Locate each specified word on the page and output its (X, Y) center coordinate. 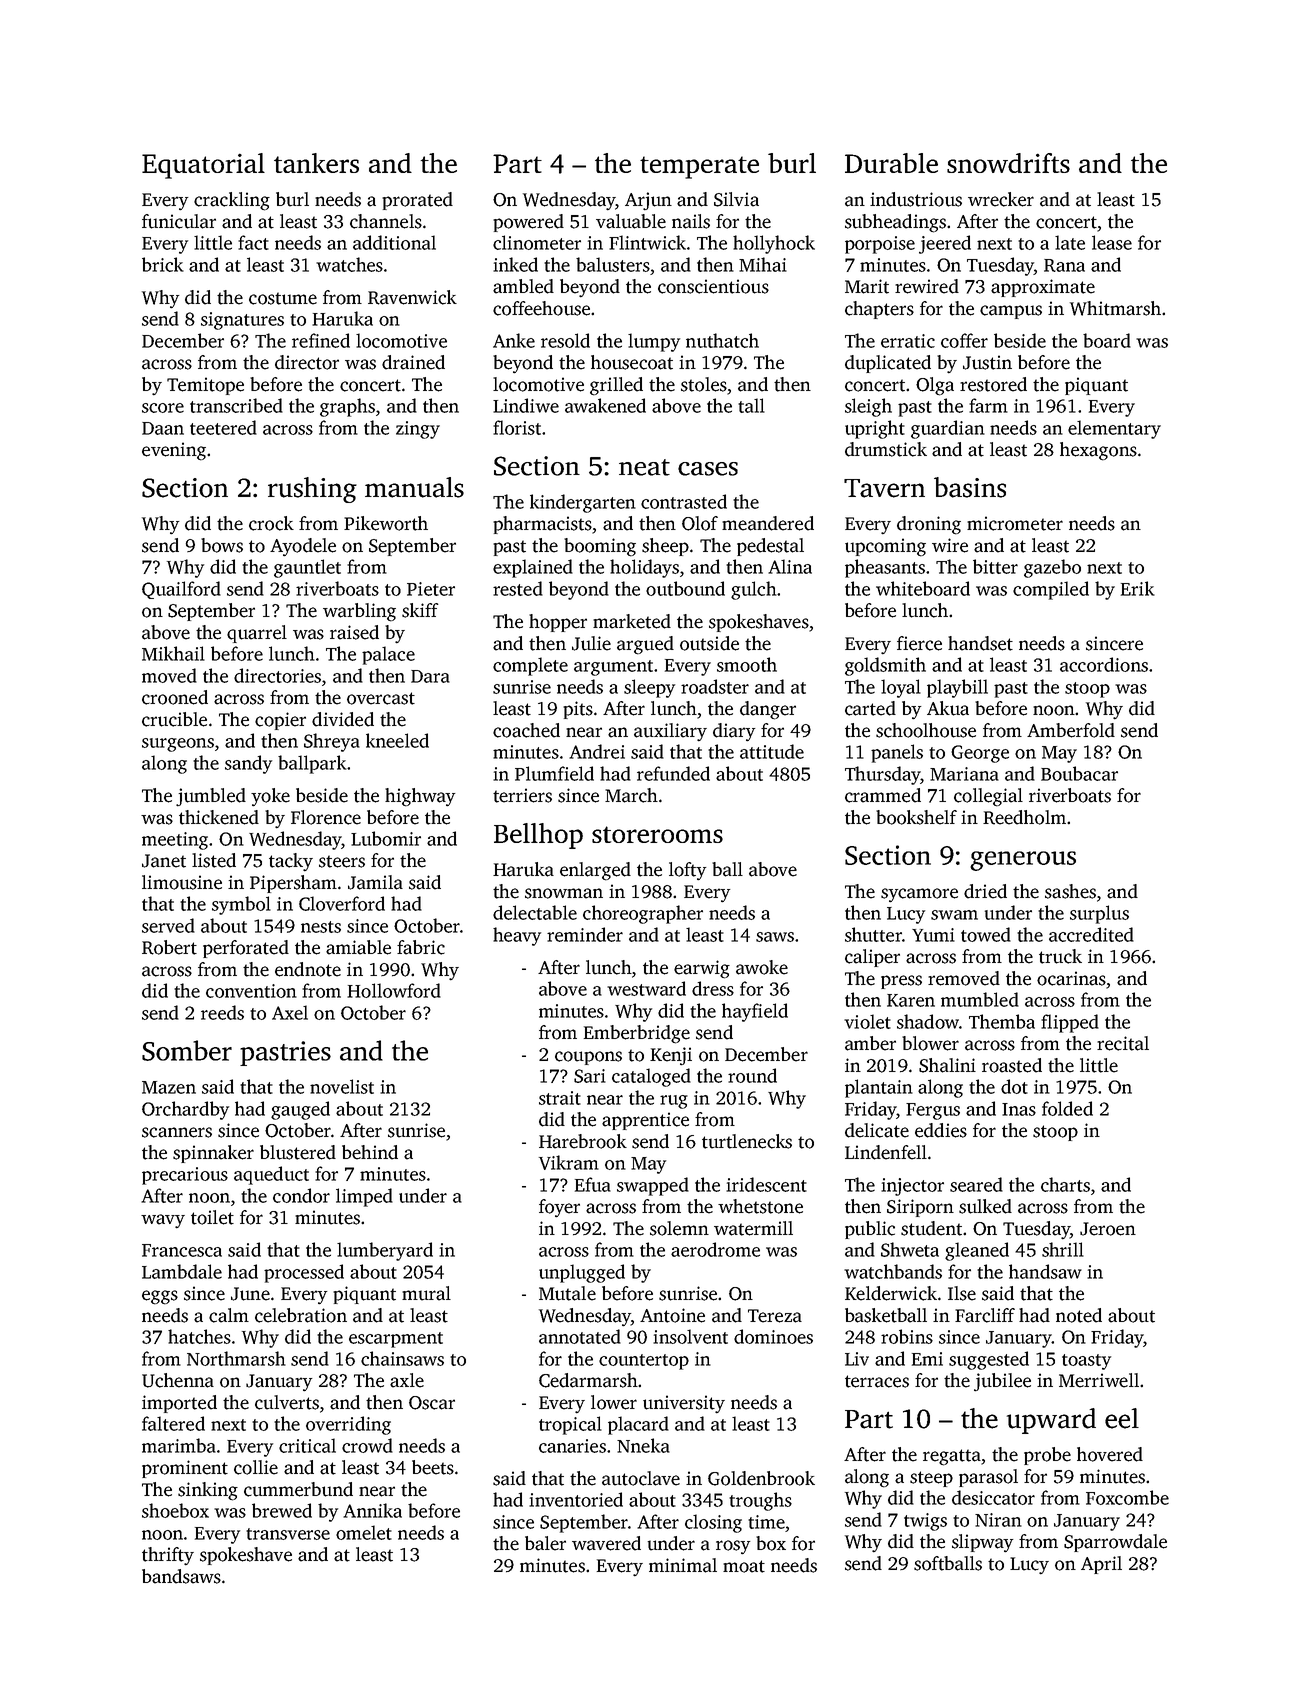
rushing (312, 490)
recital (1123, 1043)
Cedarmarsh (588, 1380)
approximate (1043, 288)
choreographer (643, 914)
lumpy (654, 342)
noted (1079, 1315)
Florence (326, 817)
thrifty (168, 1556)
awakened (605, 405)
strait (560, 1098)
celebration (301, 1315)
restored (993, 384)
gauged (300, 1110)
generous (1023, 861)
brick (163, 264)
